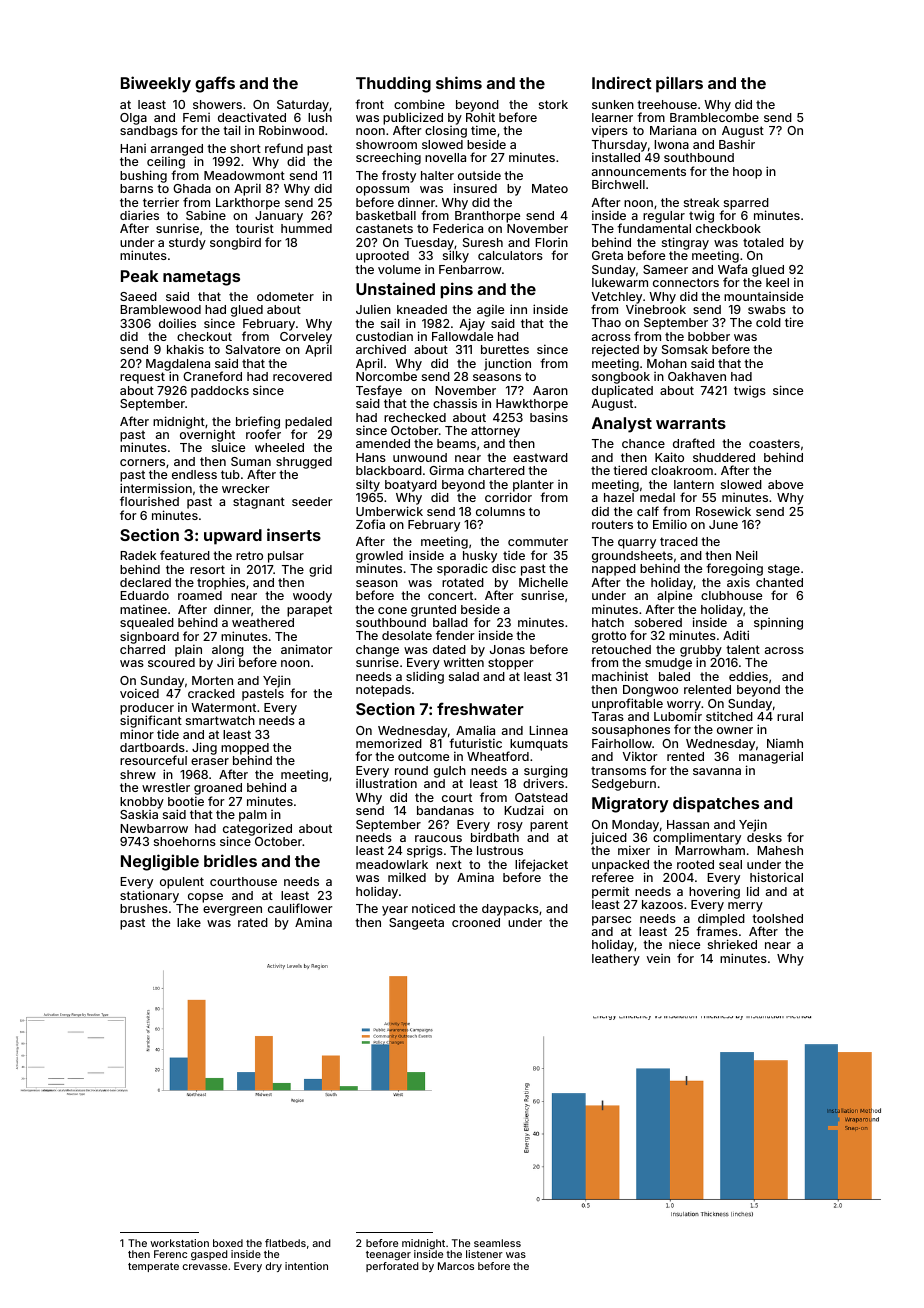  Describe the element at coordinates (156, 84) in the screenshot. I see `Biweekly` at that location.
